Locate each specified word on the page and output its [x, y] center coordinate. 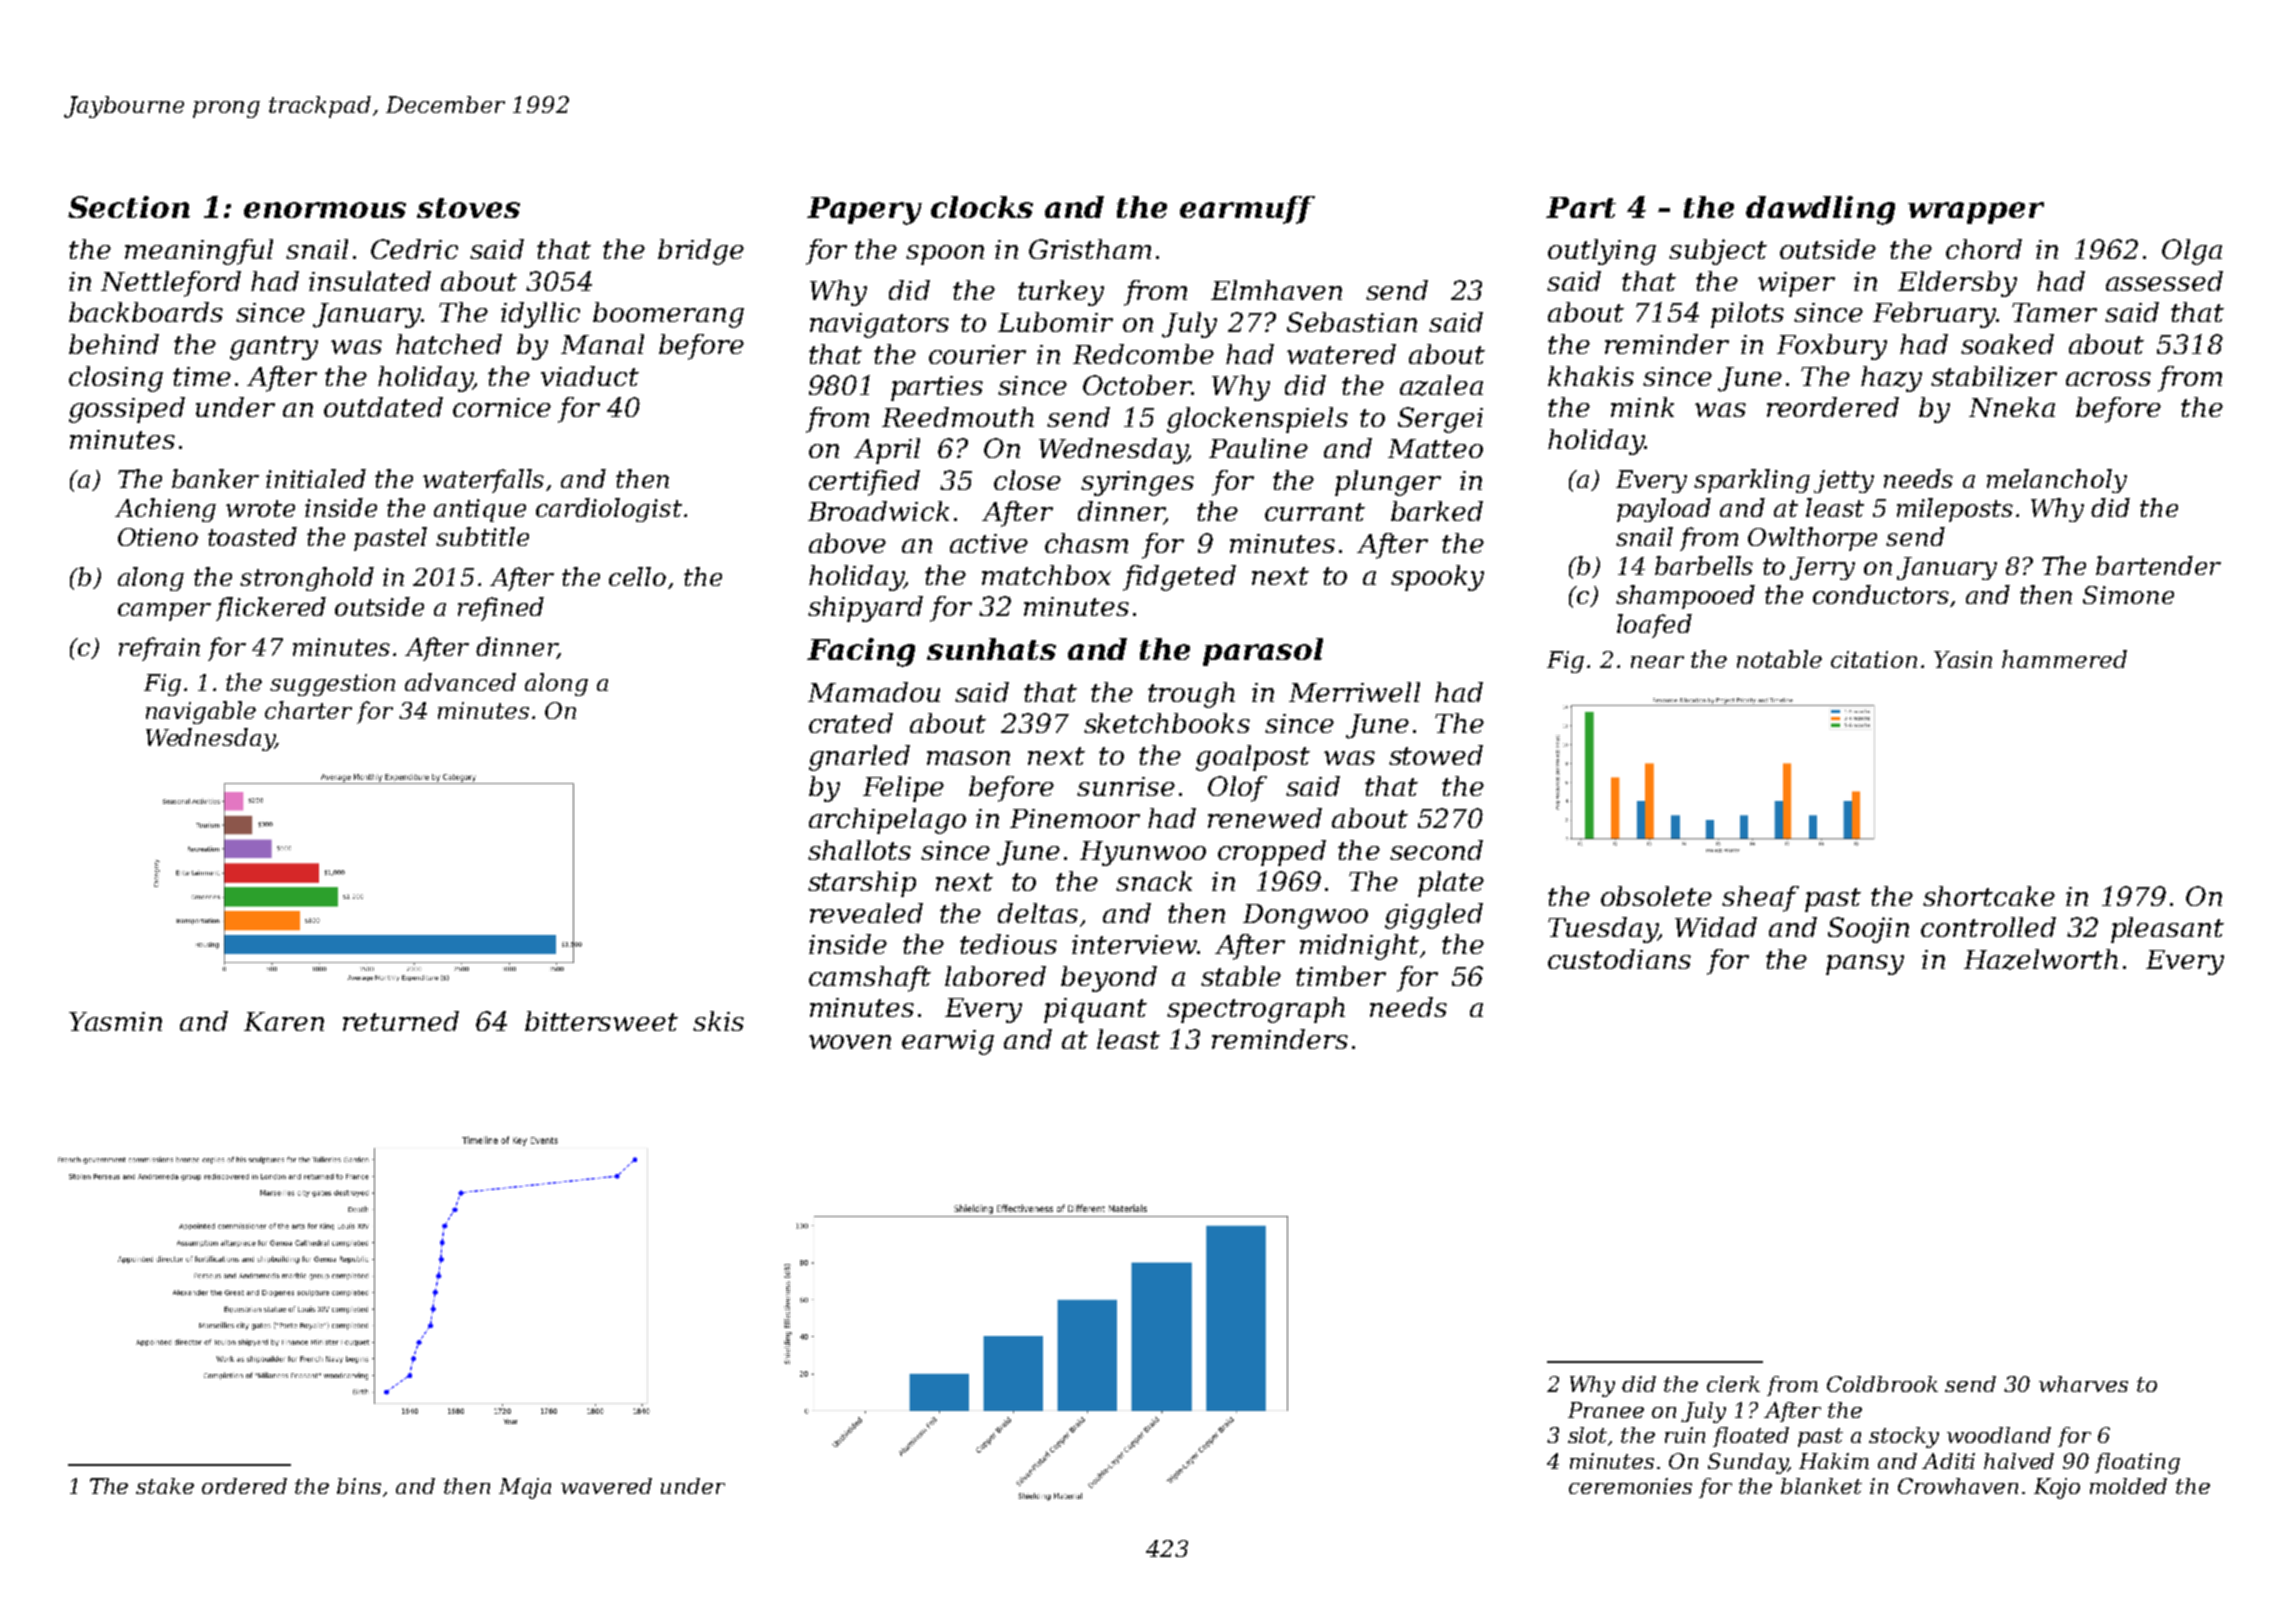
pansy [1865, 965]
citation [1874, 659]
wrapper [1976, 213]
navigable [201, 712]
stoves [468, 208]
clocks [982, 207]
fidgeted [1179, 578]
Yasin [1963, 659]
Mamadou [874, 692]
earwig [948, 1042]
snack [1154, 881]
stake [165, 1486]
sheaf [1760, 899]
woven [850, 1042]
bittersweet [601, 1021]
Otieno [158, 537]
